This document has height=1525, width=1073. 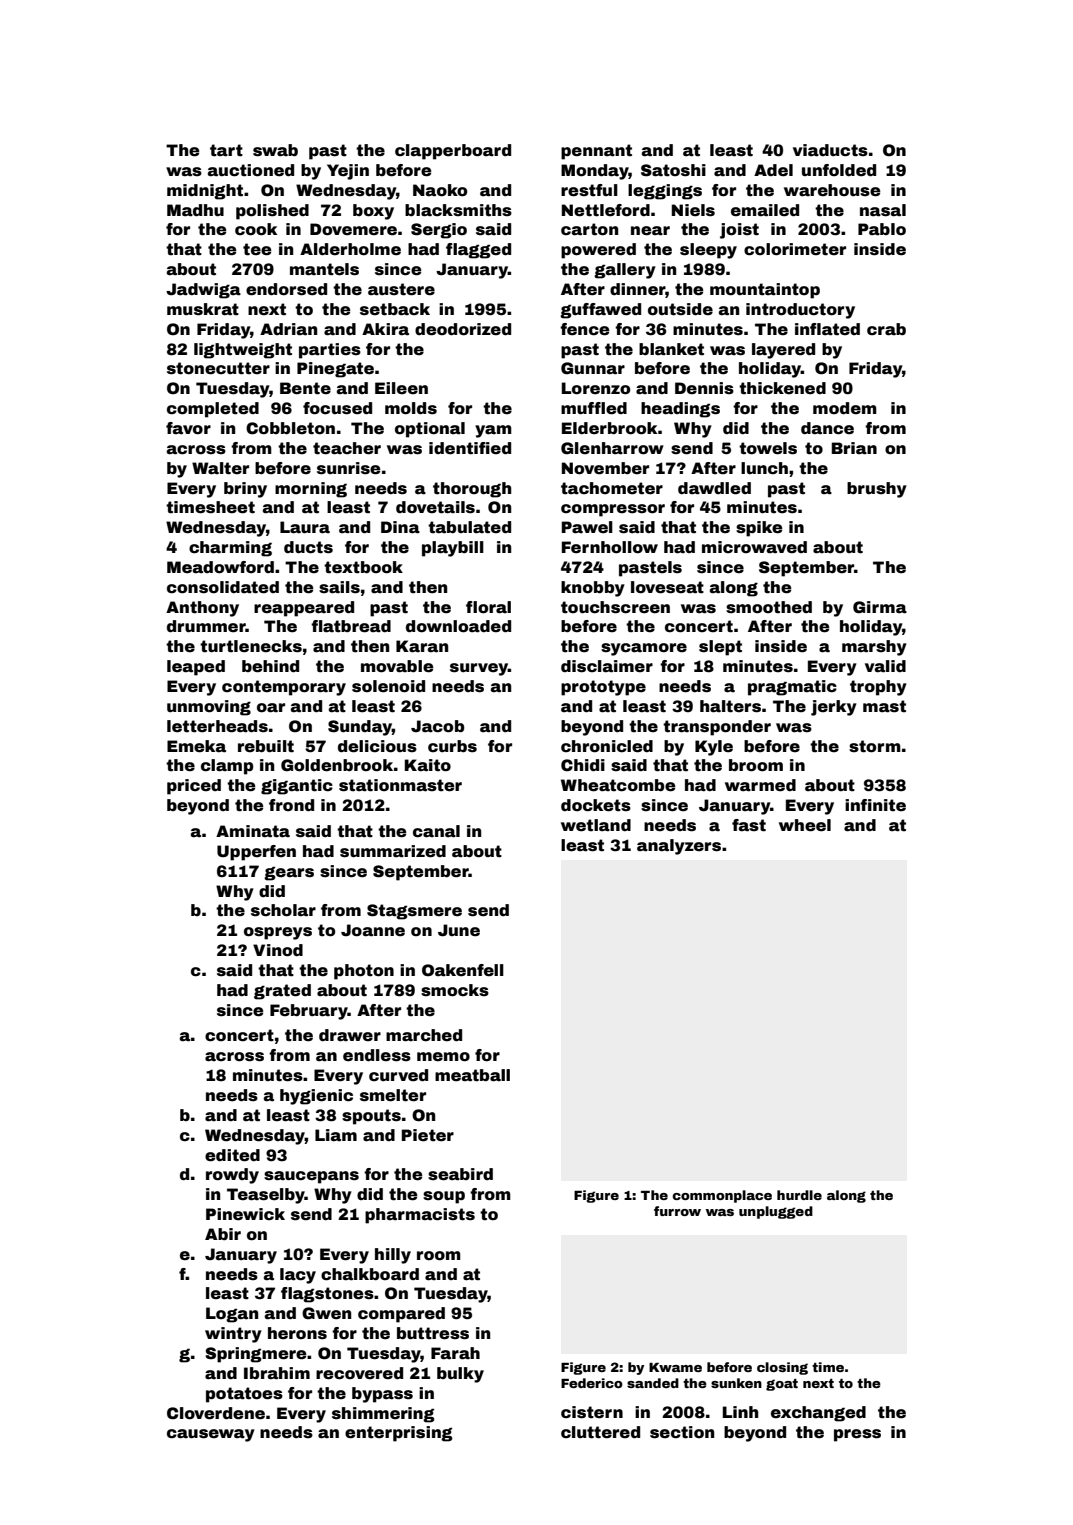 I want to click on Yejin, so click(x=348, y=172).
